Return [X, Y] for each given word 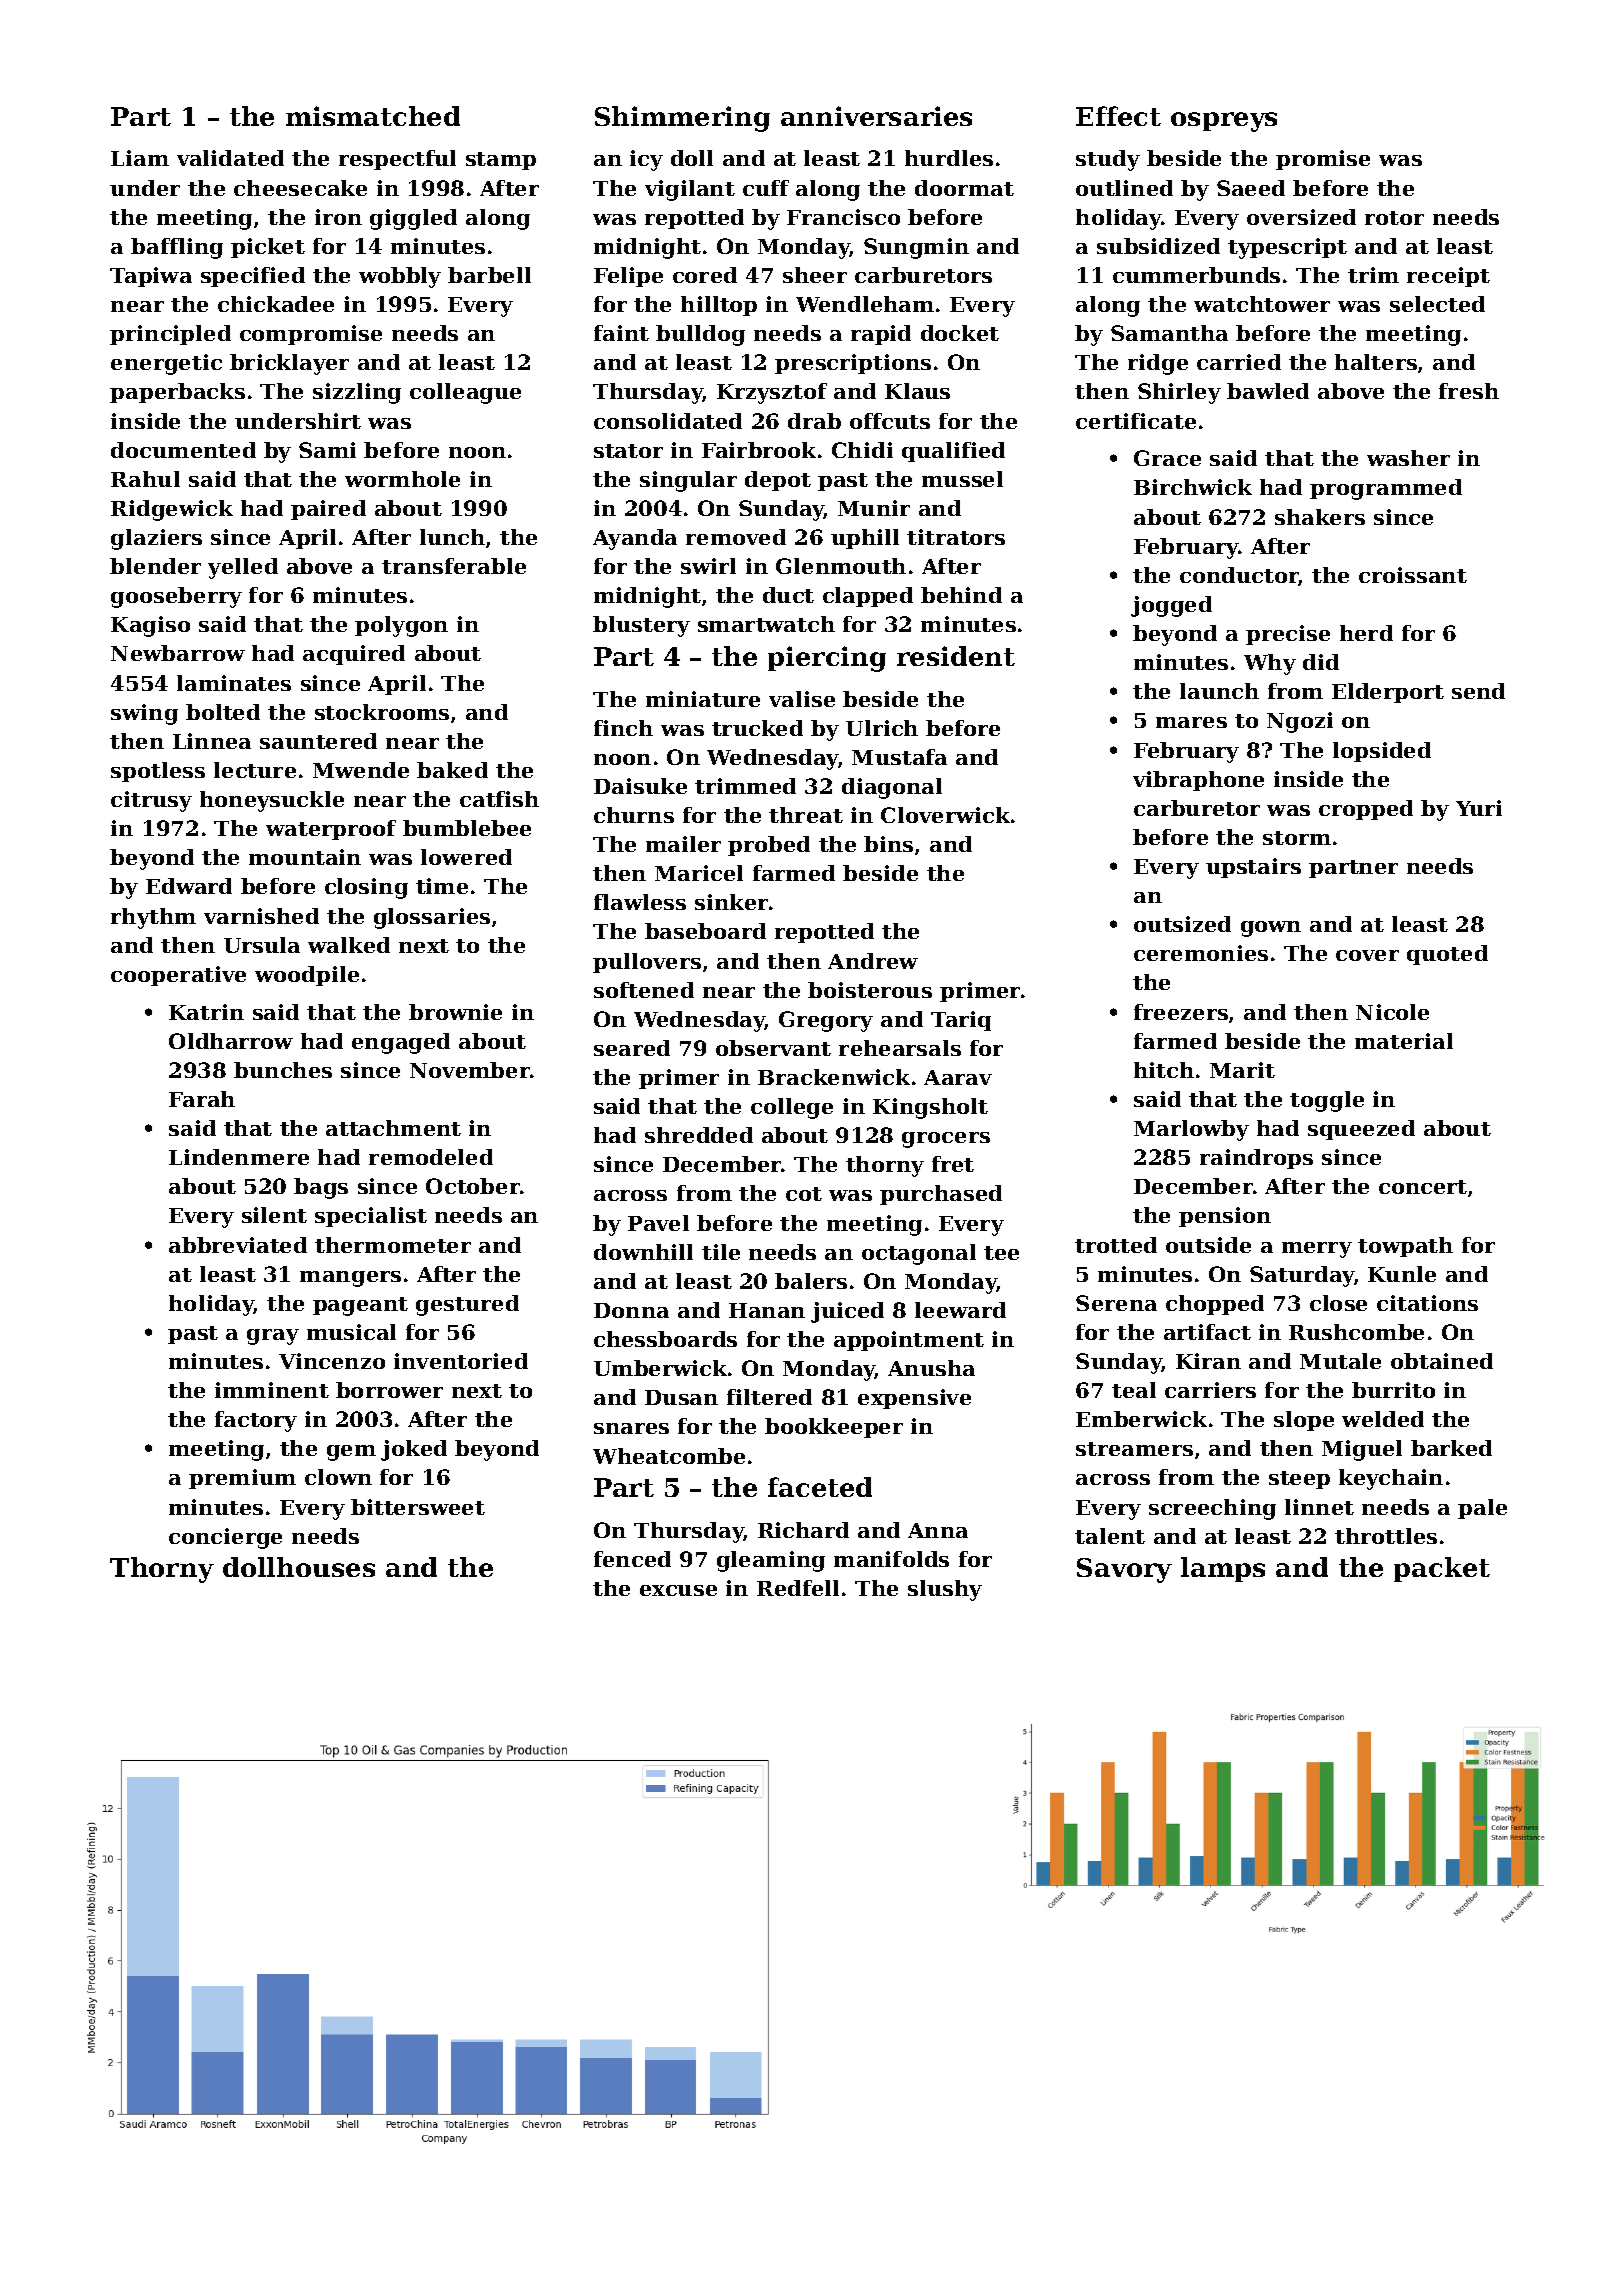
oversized [1301, 217]
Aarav [958, 1077]
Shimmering [682, 119]
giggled [413, 219]
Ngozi [1300, 722]
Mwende [361, 770]
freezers [1181, 1012]
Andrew [873, 961]
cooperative [178, 976]
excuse [678, 1590]
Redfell [798, 1588]
